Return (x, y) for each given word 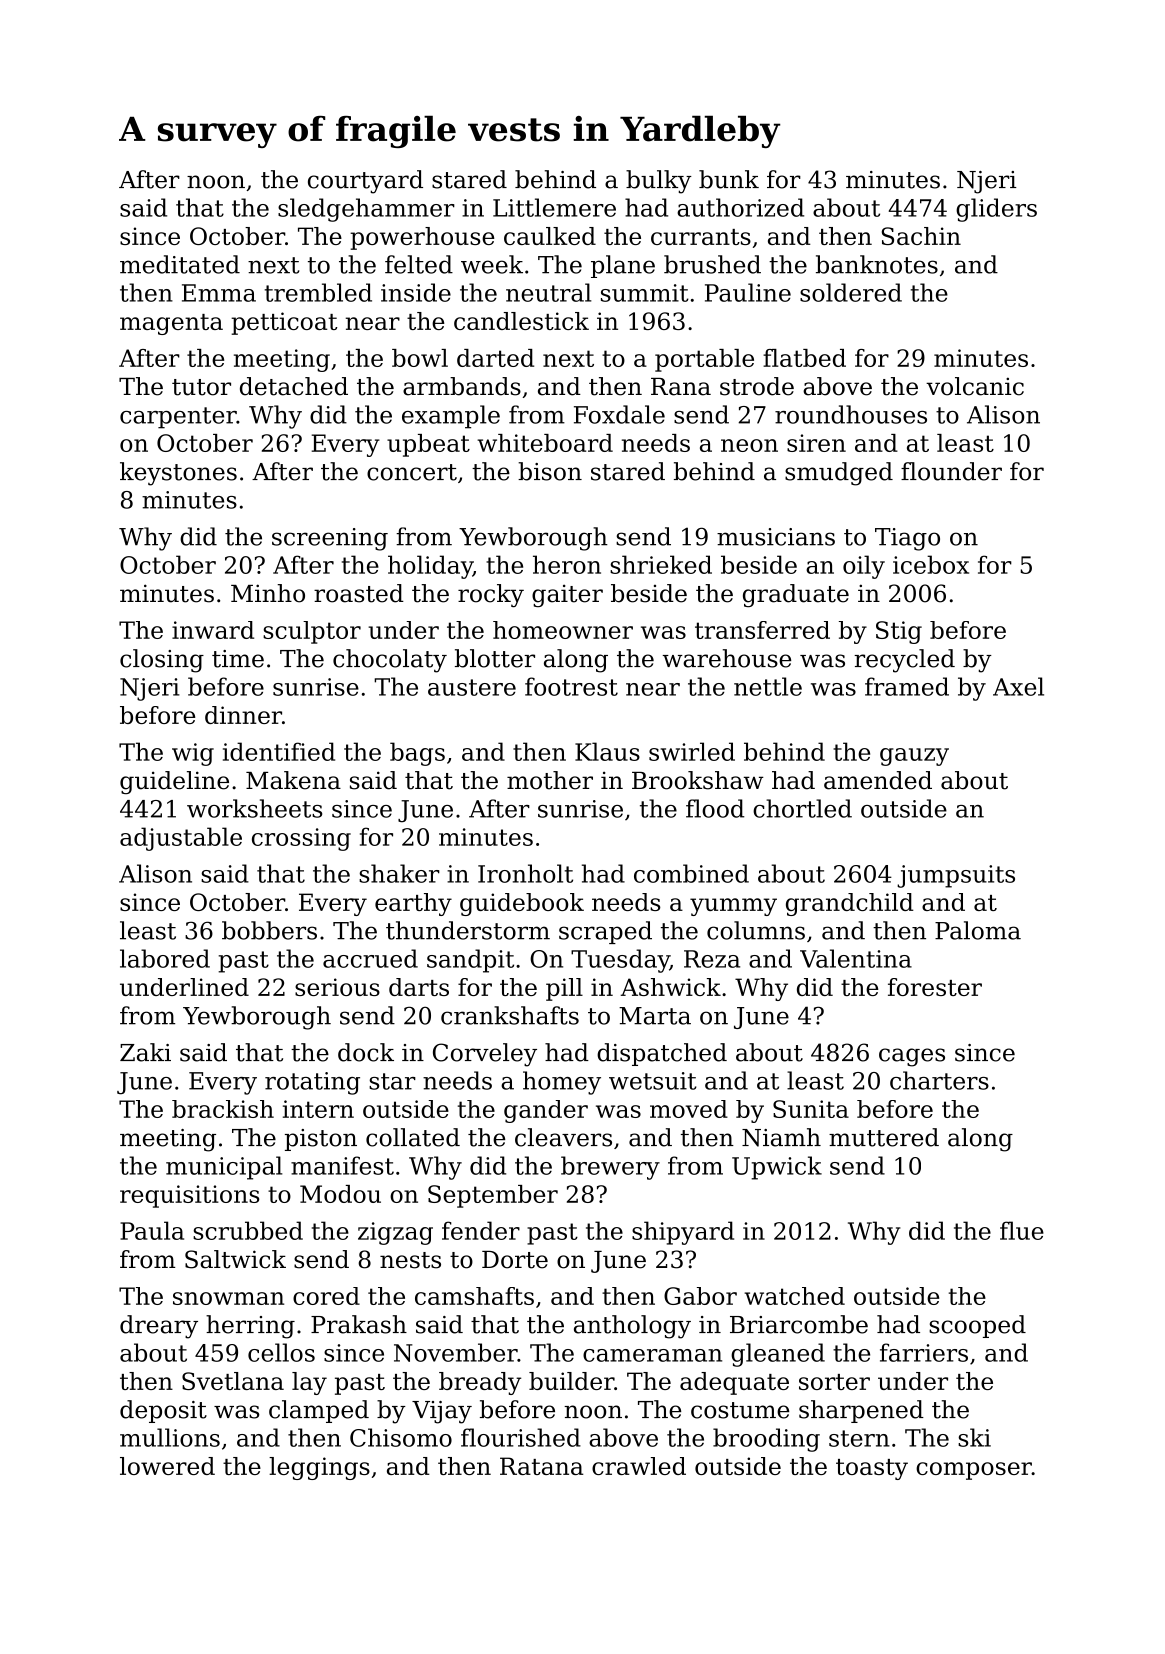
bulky (659, 182)
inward (213, 630)
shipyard (683, 1233)
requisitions (189, 1196)
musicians (776, 537)
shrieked (661, 564)
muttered (884, 1137)
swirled (692, 751)
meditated (180, 264)
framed (907, 686)
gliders (996, 210)
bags (417, 754)
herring (250, 1327)
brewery (610, 1168)
